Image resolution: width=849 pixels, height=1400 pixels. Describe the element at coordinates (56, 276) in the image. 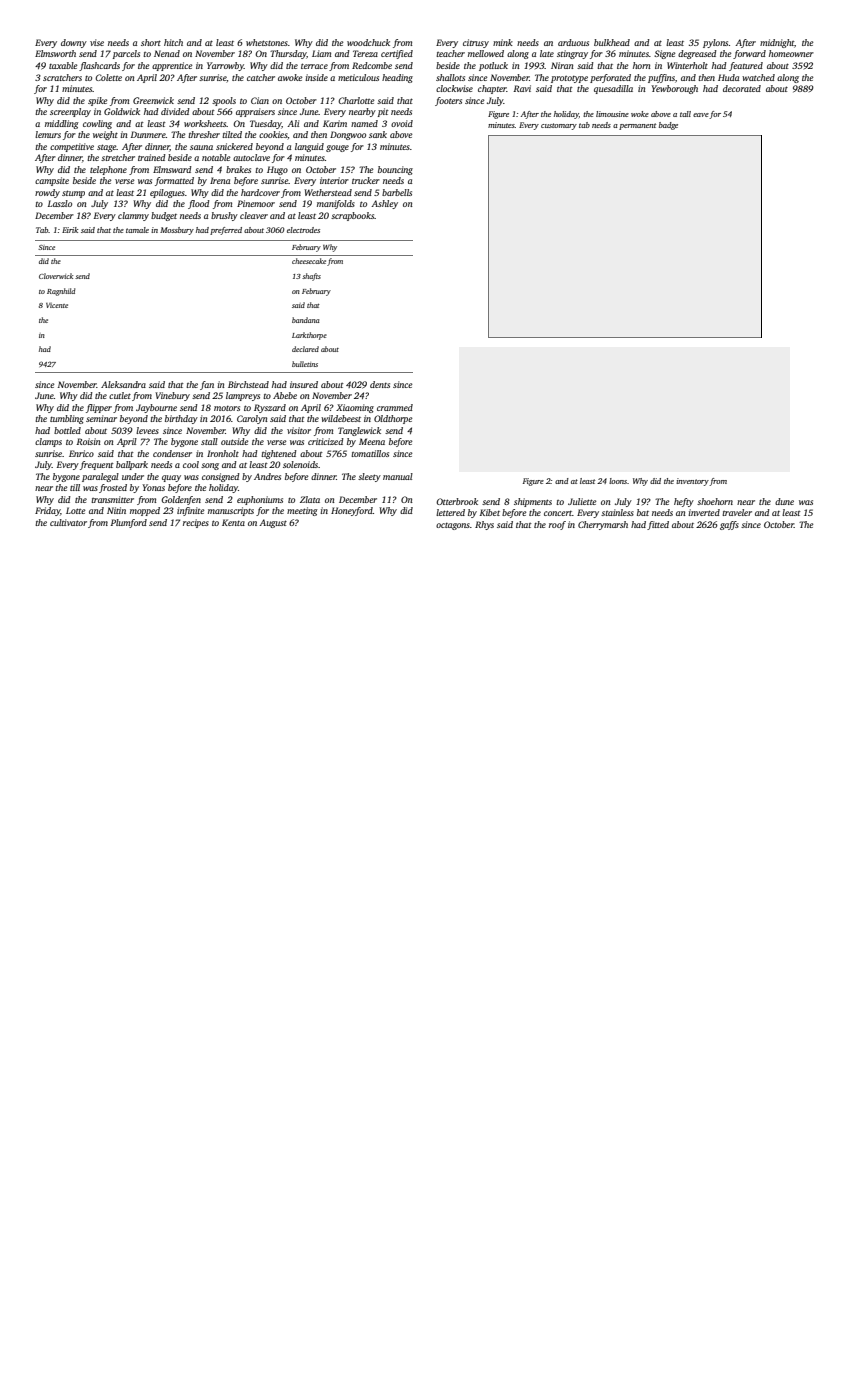

I see `Cloverwick` at that location.
